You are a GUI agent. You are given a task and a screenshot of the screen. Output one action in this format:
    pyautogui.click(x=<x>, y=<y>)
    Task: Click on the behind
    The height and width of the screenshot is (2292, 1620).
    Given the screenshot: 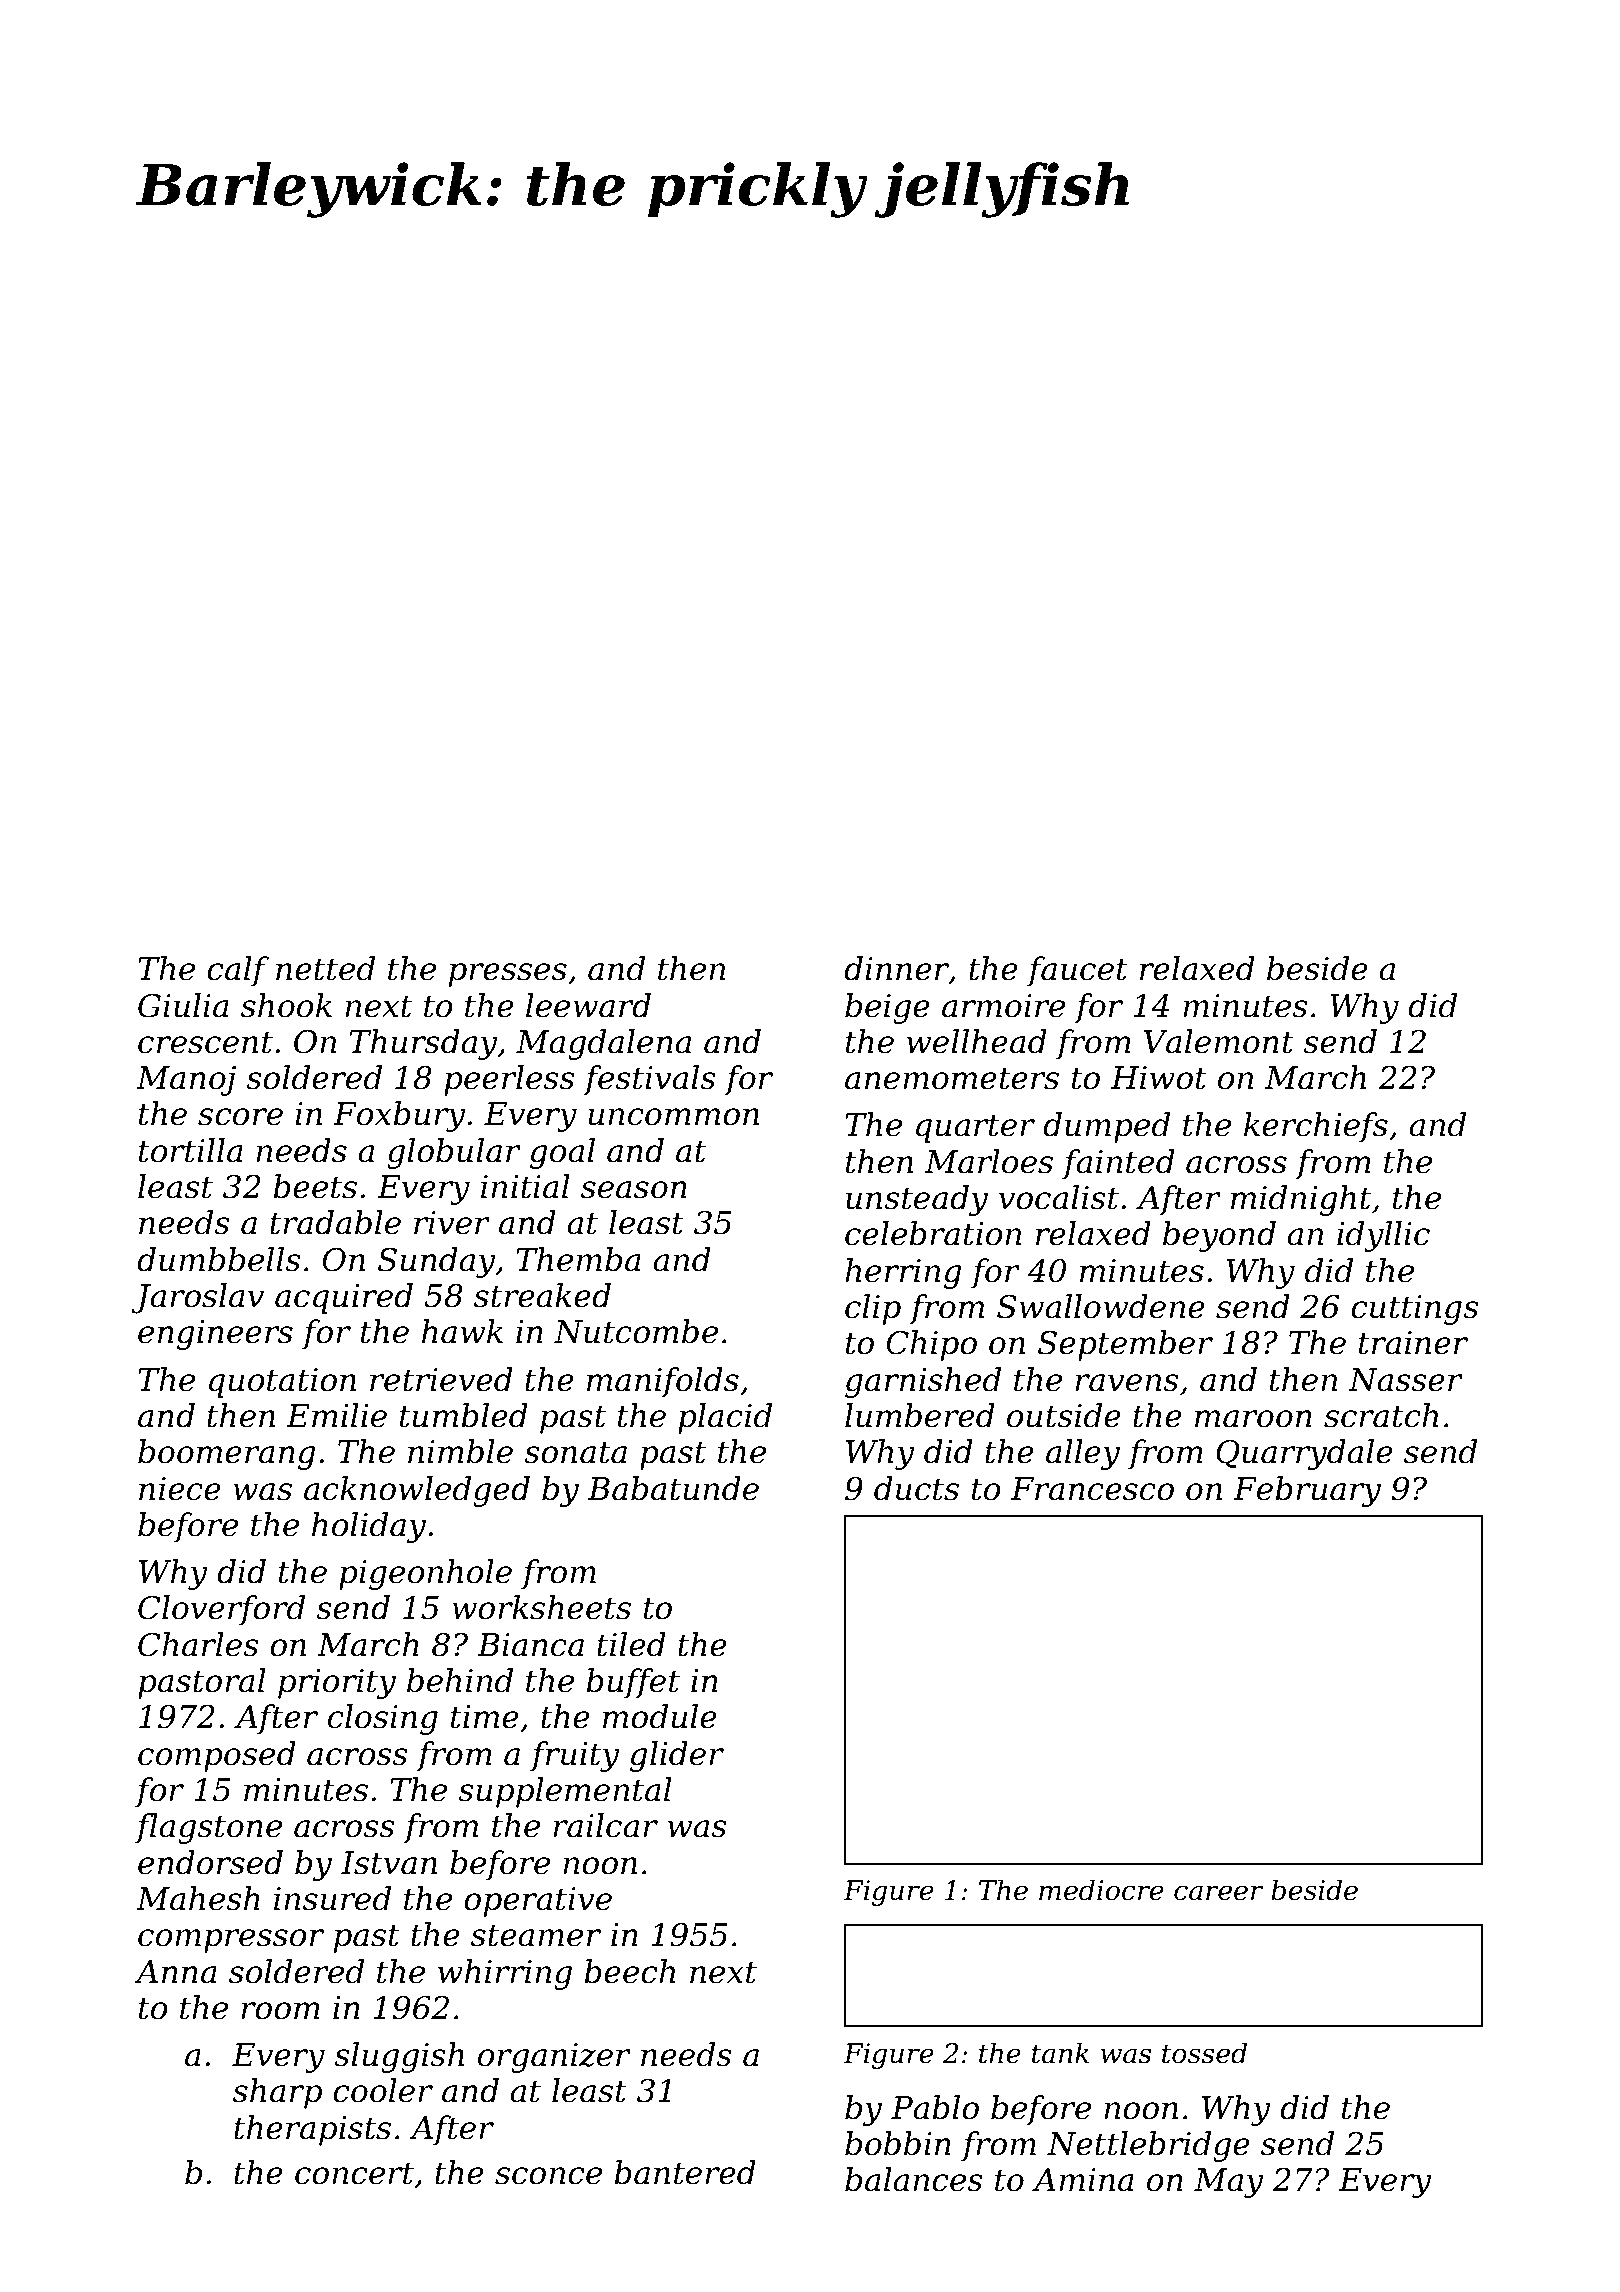 What is the action you would take?
    pyautogui.click(x=460, y=1680)
